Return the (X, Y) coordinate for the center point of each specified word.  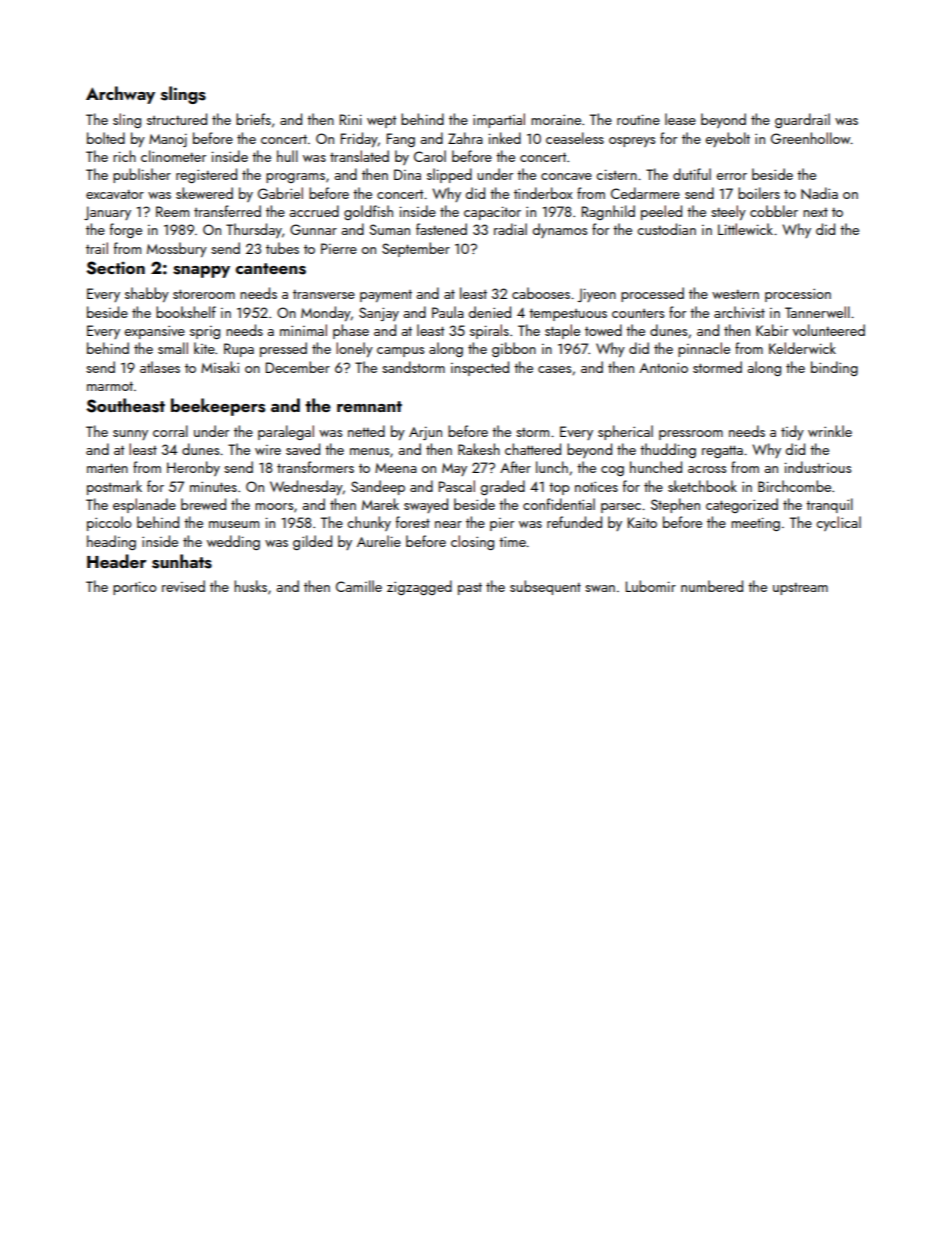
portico (135, 588)
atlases (160, 367)
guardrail (802, 120)
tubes (282, 248)
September (416, 249)
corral (170, 431)
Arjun (425, 433)
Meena (396, 468)
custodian (666, 229)
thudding (668, 450)
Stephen (675, 505)
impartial (499, 120)
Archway (120, 95)
